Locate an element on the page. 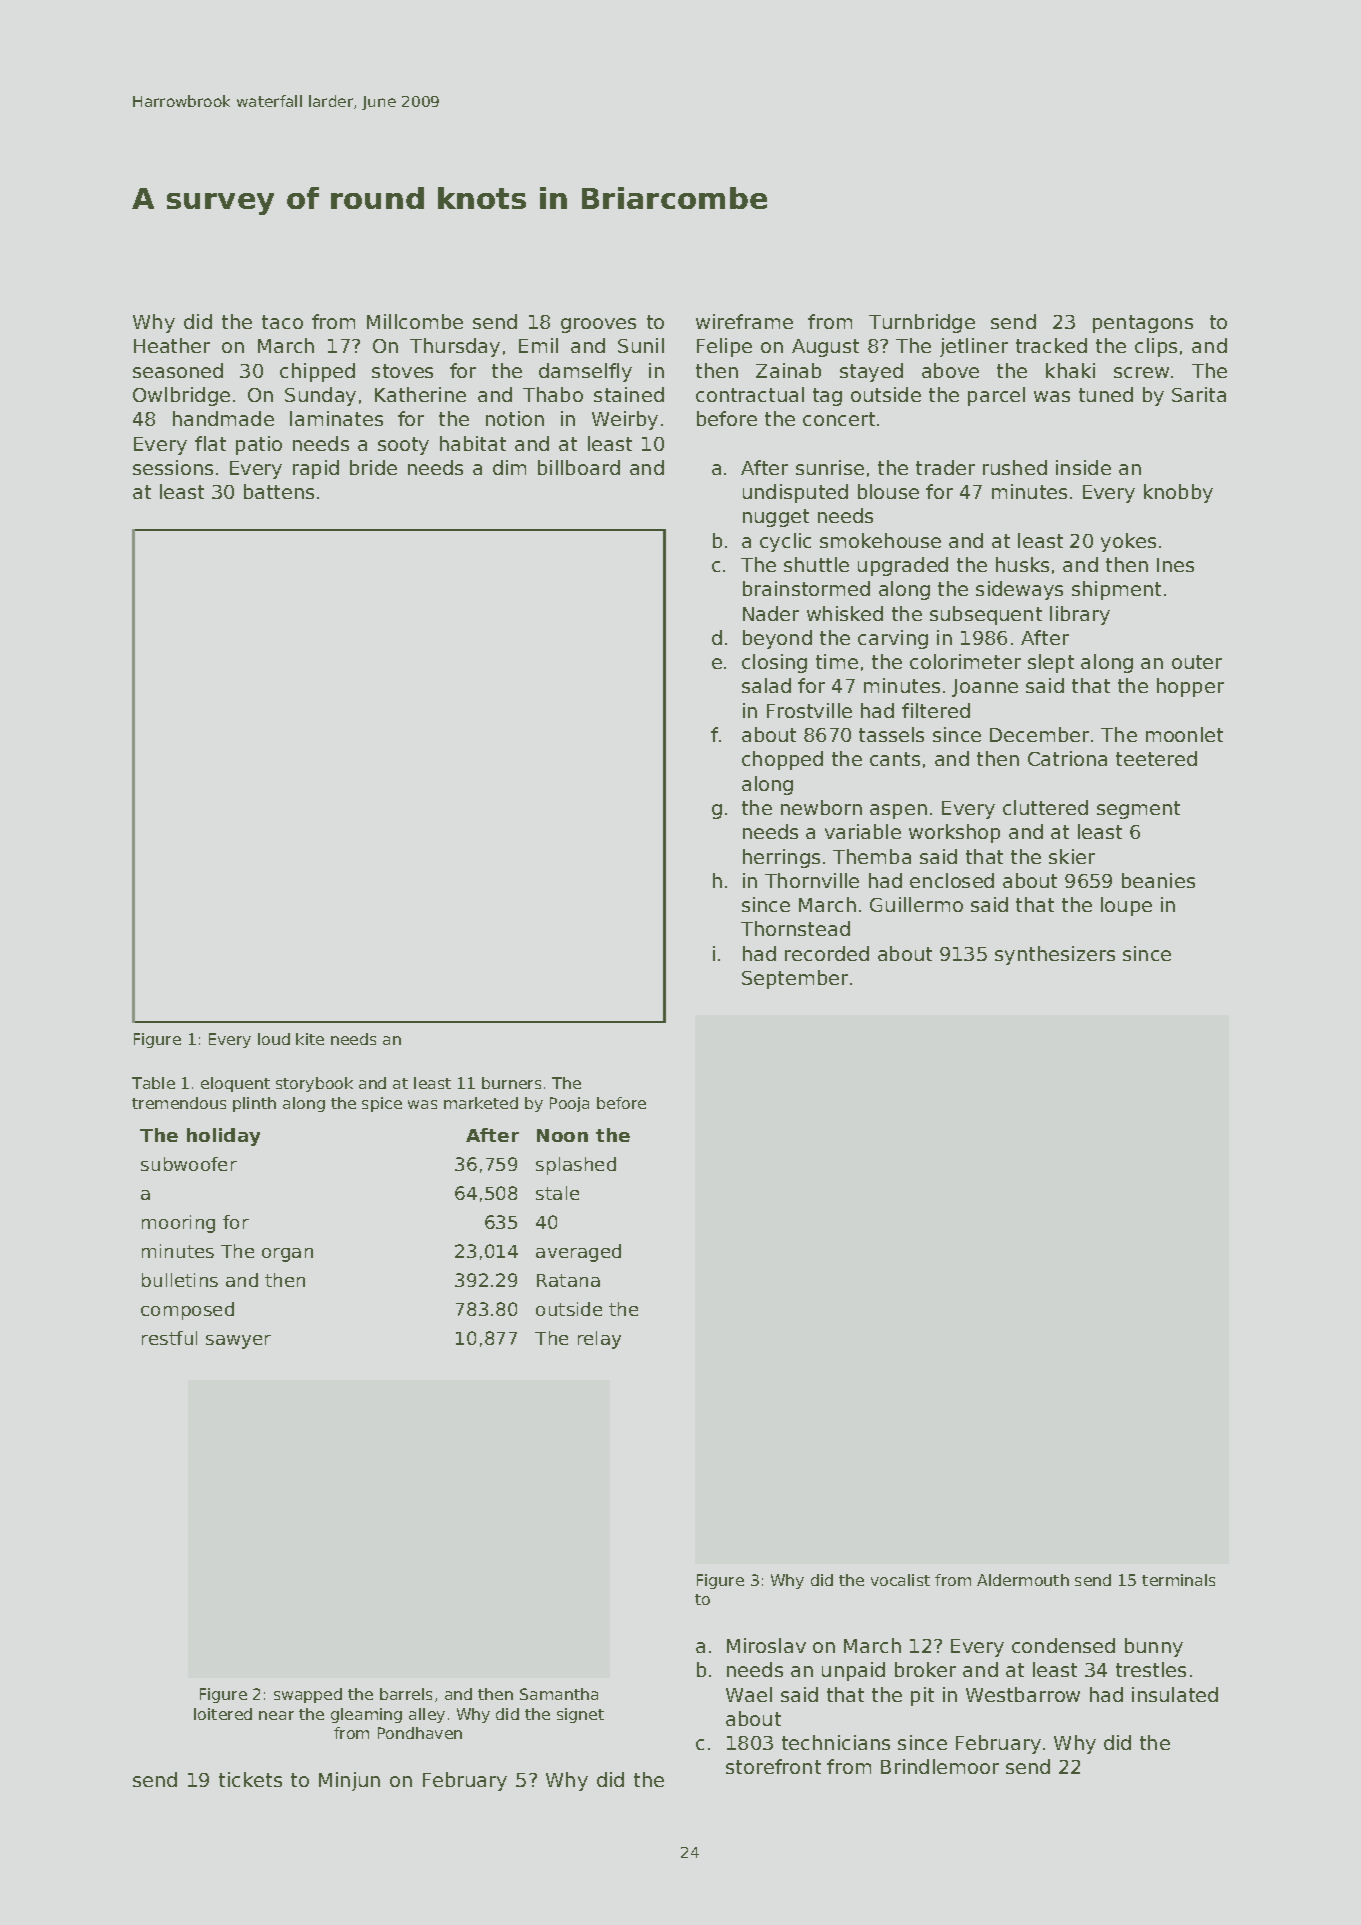 This image has height=1925, width=1361. pentagons is located at coordinates (1143, 324).
